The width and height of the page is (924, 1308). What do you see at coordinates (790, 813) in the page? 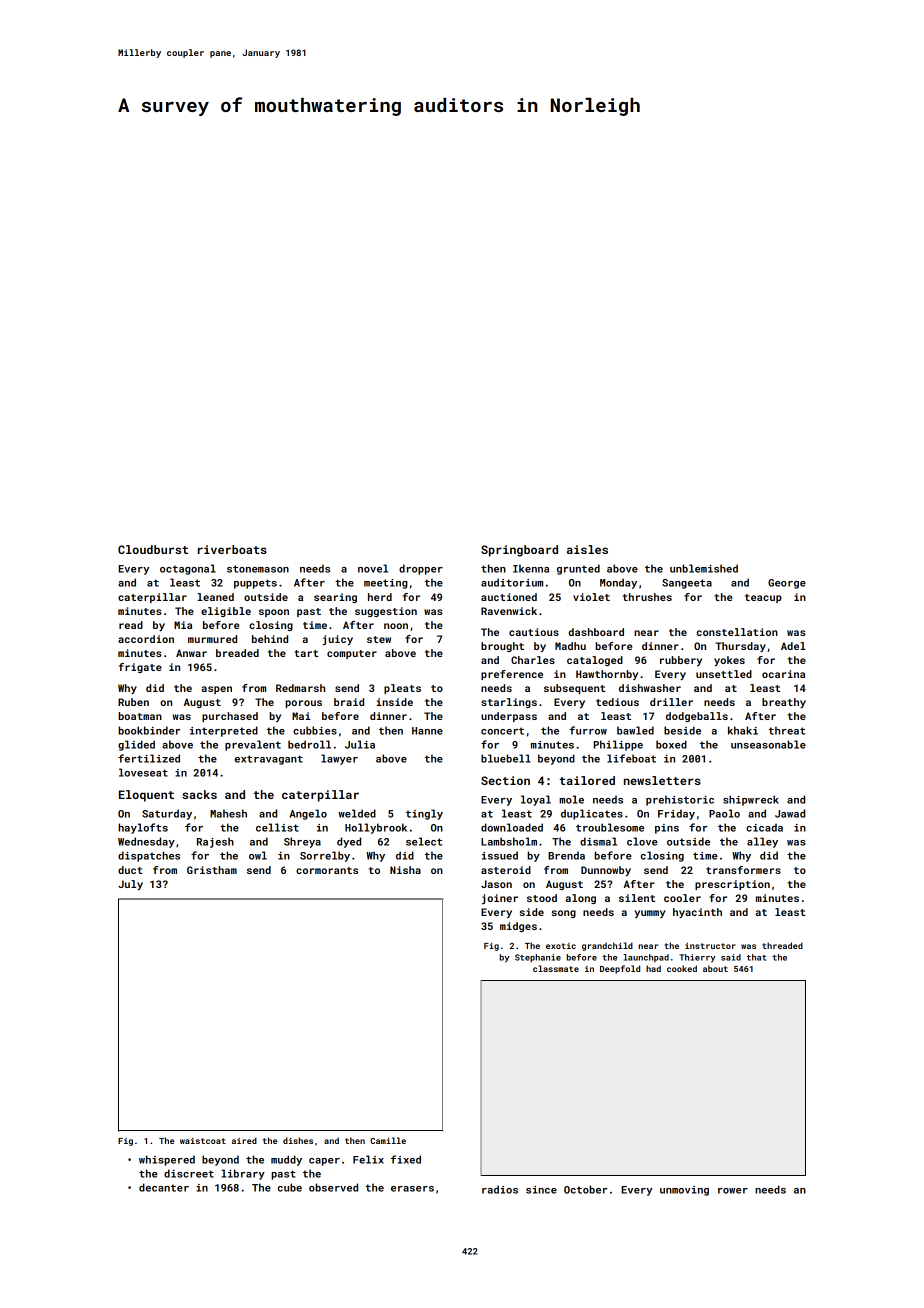
I see `Jawad` at bounding box center [790, 813].
